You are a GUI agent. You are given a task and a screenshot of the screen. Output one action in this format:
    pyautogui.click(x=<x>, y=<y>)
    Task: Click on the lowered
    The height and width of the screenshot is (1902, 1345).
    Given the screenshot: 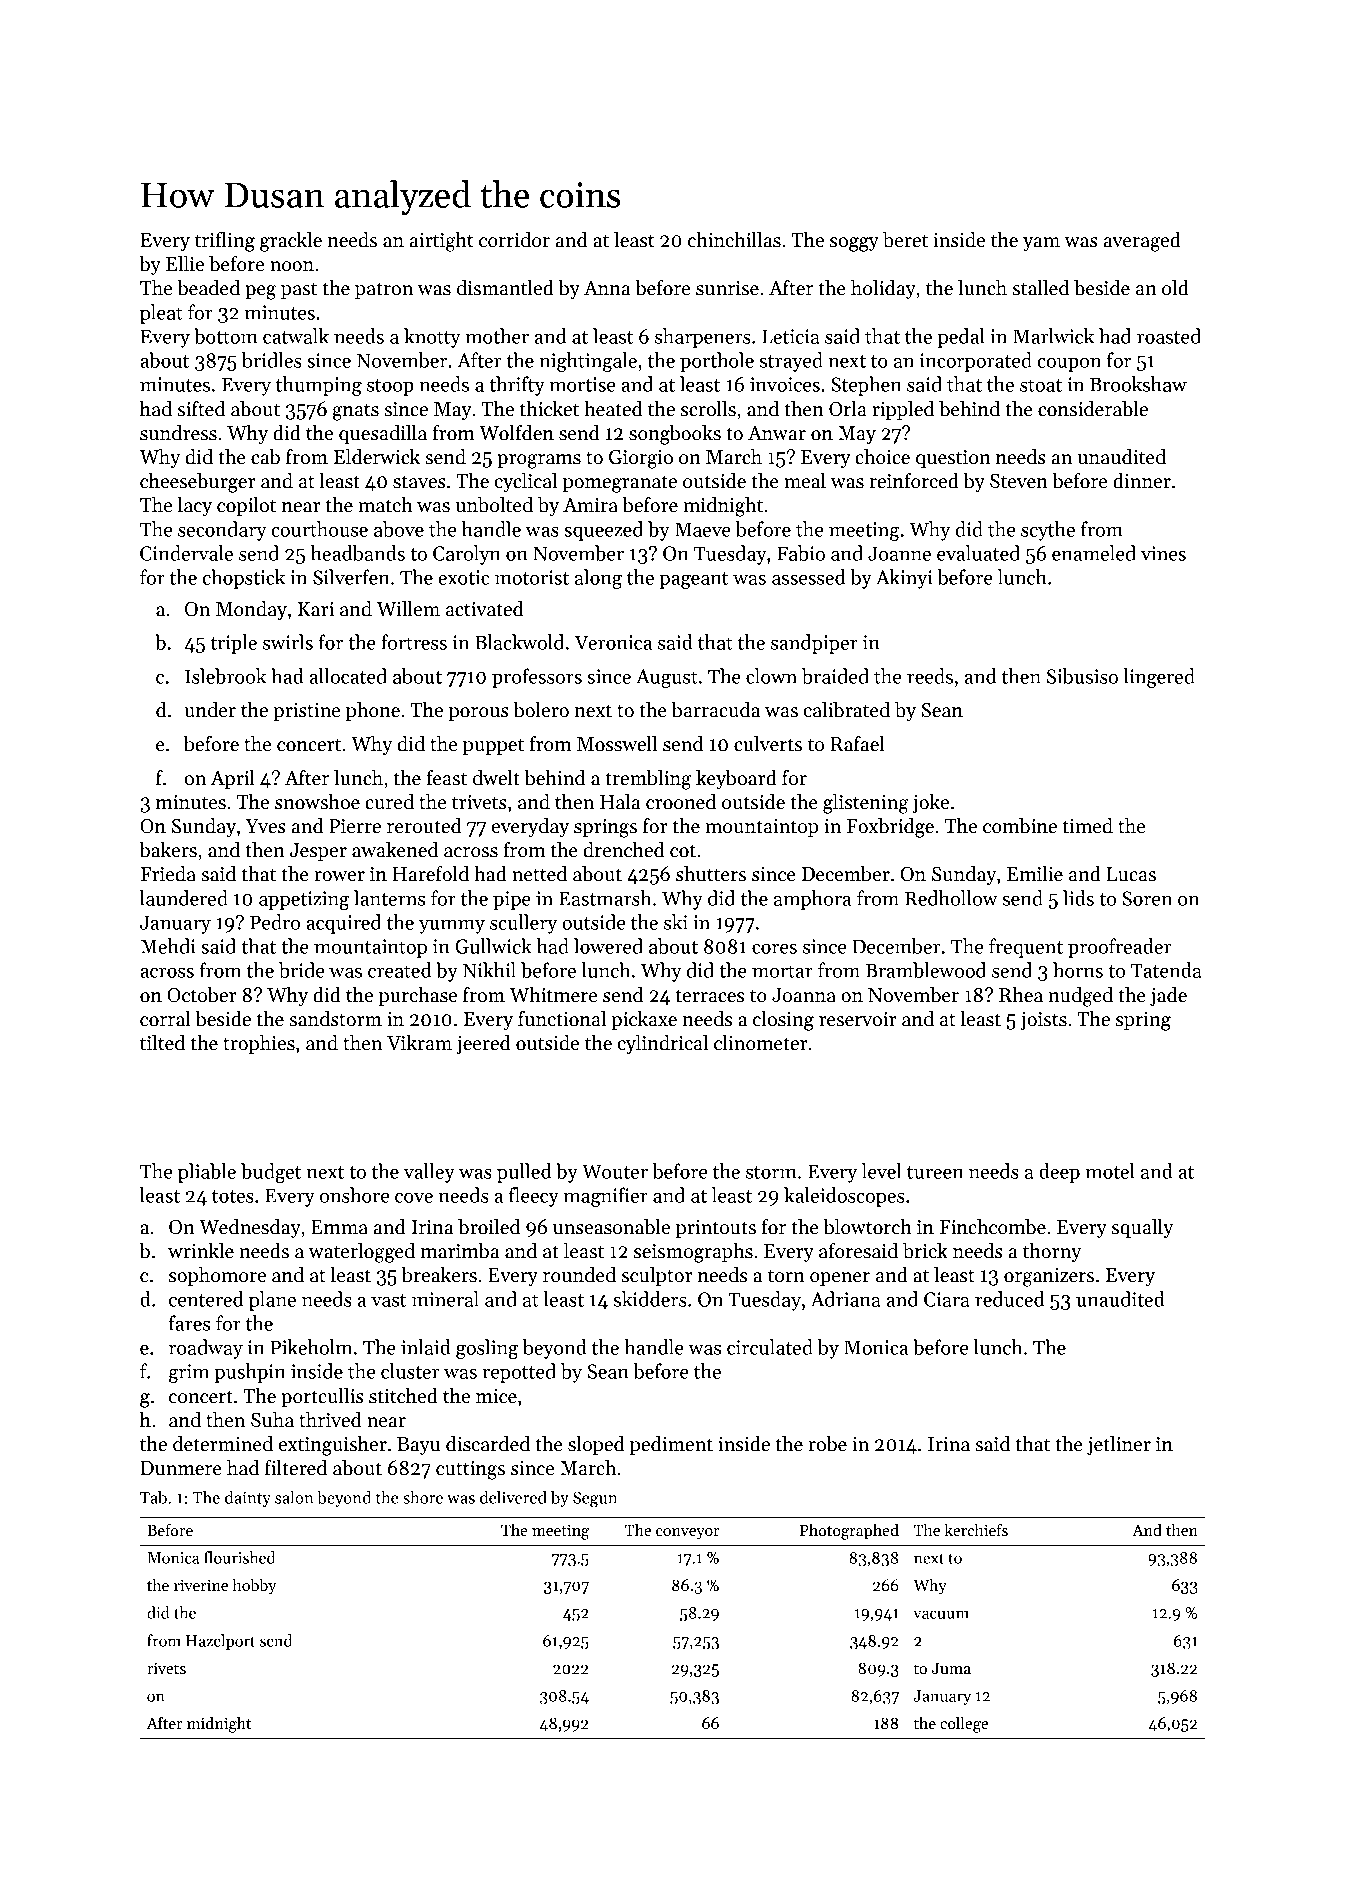 What is the action you would take?
    pyautogui.click(x=608, y=946)
